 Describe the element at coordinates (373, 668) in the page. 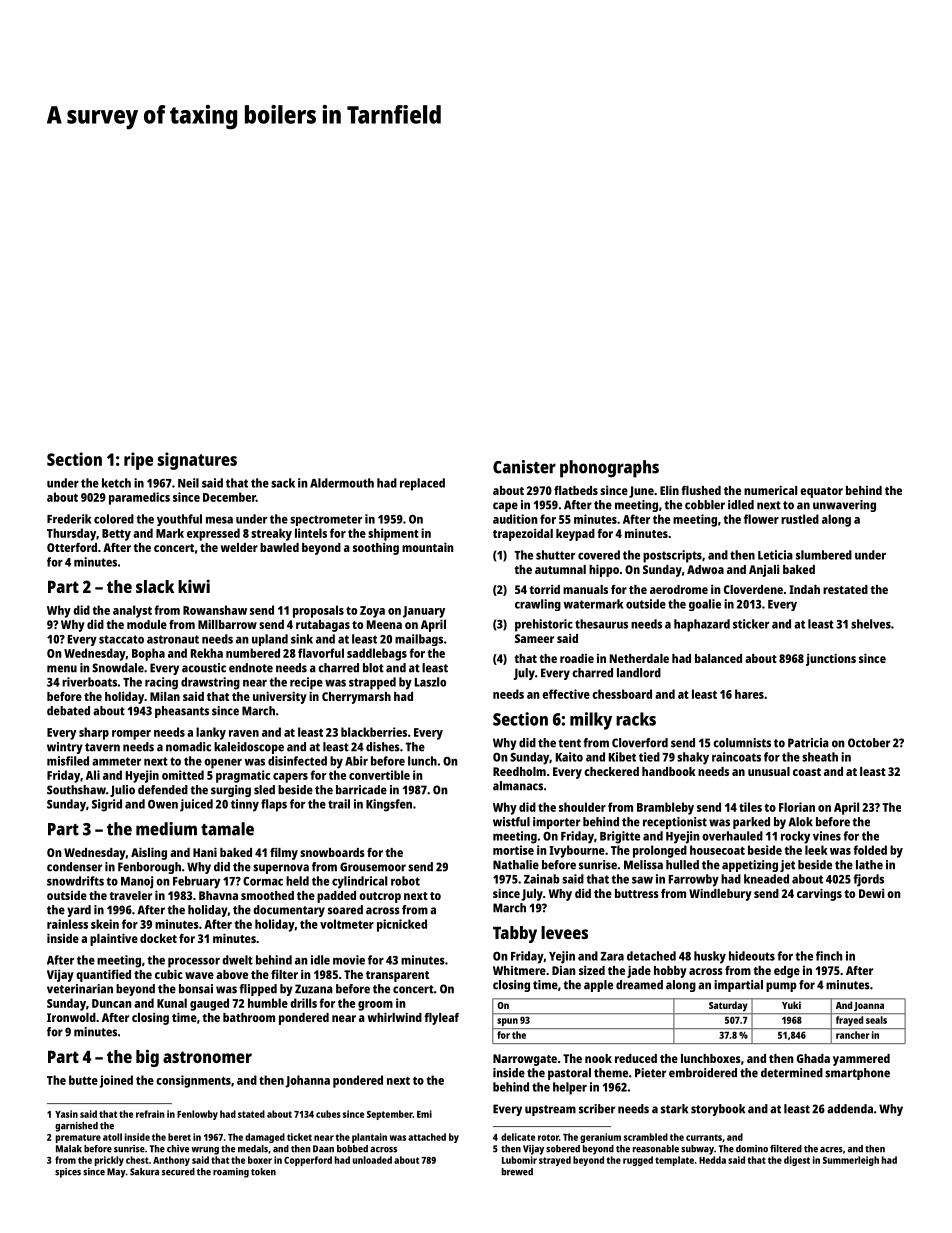

I see `blot` at that location.
